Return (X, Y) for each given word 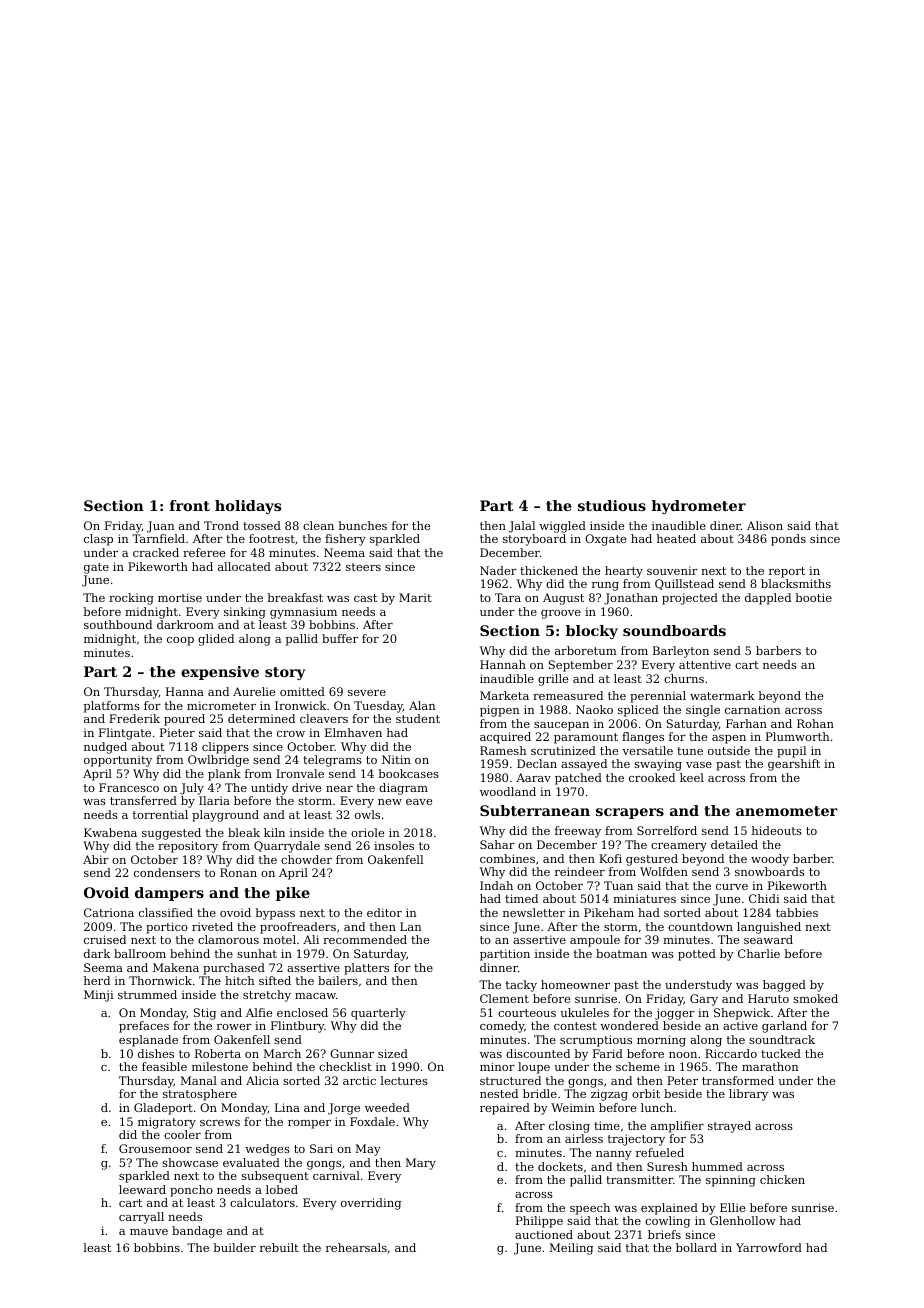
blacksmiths (796, 583)
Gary (704, 1000)
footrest (272, 538)
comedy (502, 1027)
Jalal (522, 527)
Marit (415, 597)
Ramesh (503, 750)
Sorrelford (667, 830)
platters (366, 969)
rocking (131, 599)
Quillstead (684, 584)
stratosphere (200, 1095)
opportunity (118, 761)
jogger (675, 1014)
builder (234, 1247)
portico (167, 928)
